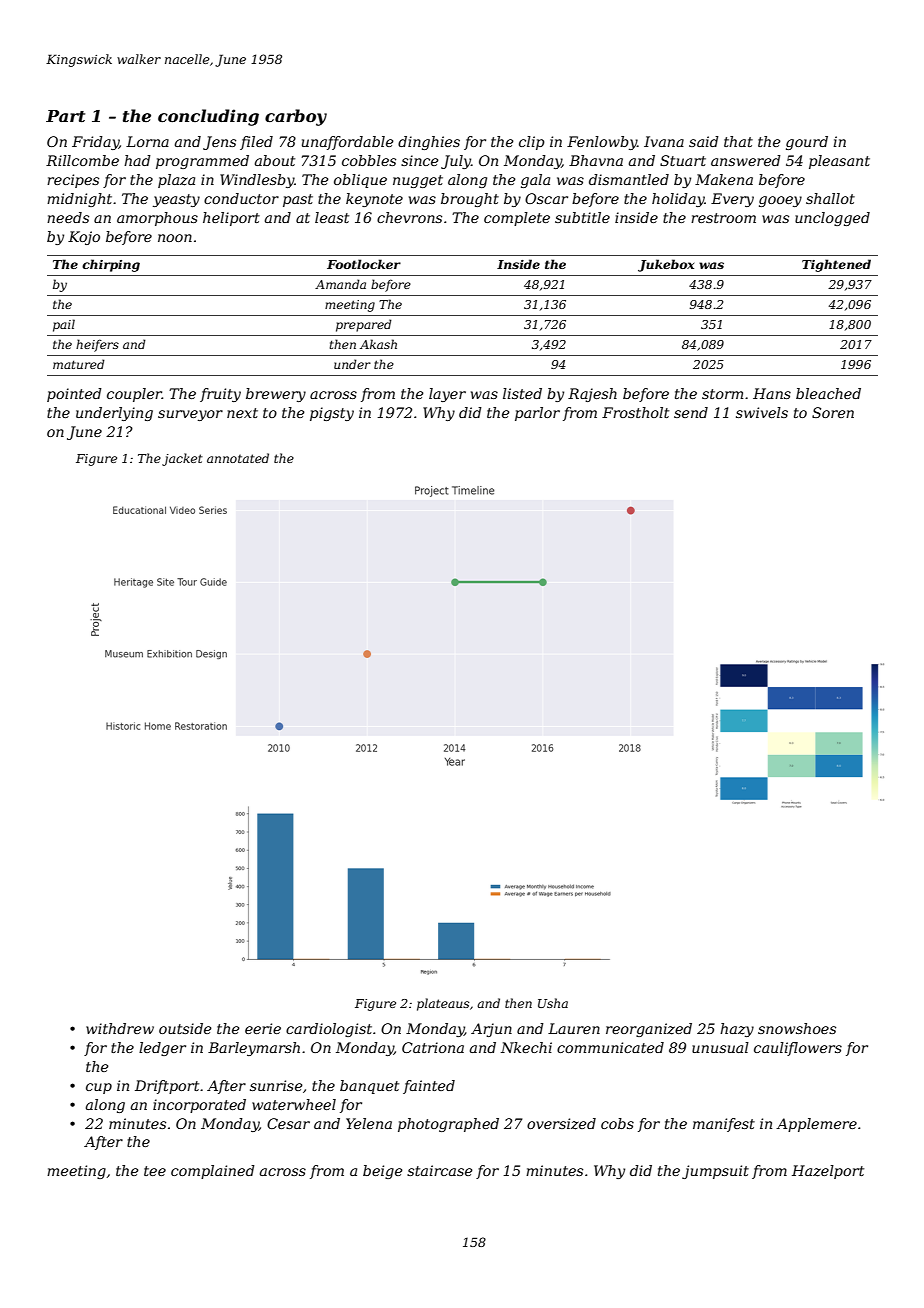  Describe the element at coordinates (213, 1172) in the screenshot. I see `complained` at that location.
